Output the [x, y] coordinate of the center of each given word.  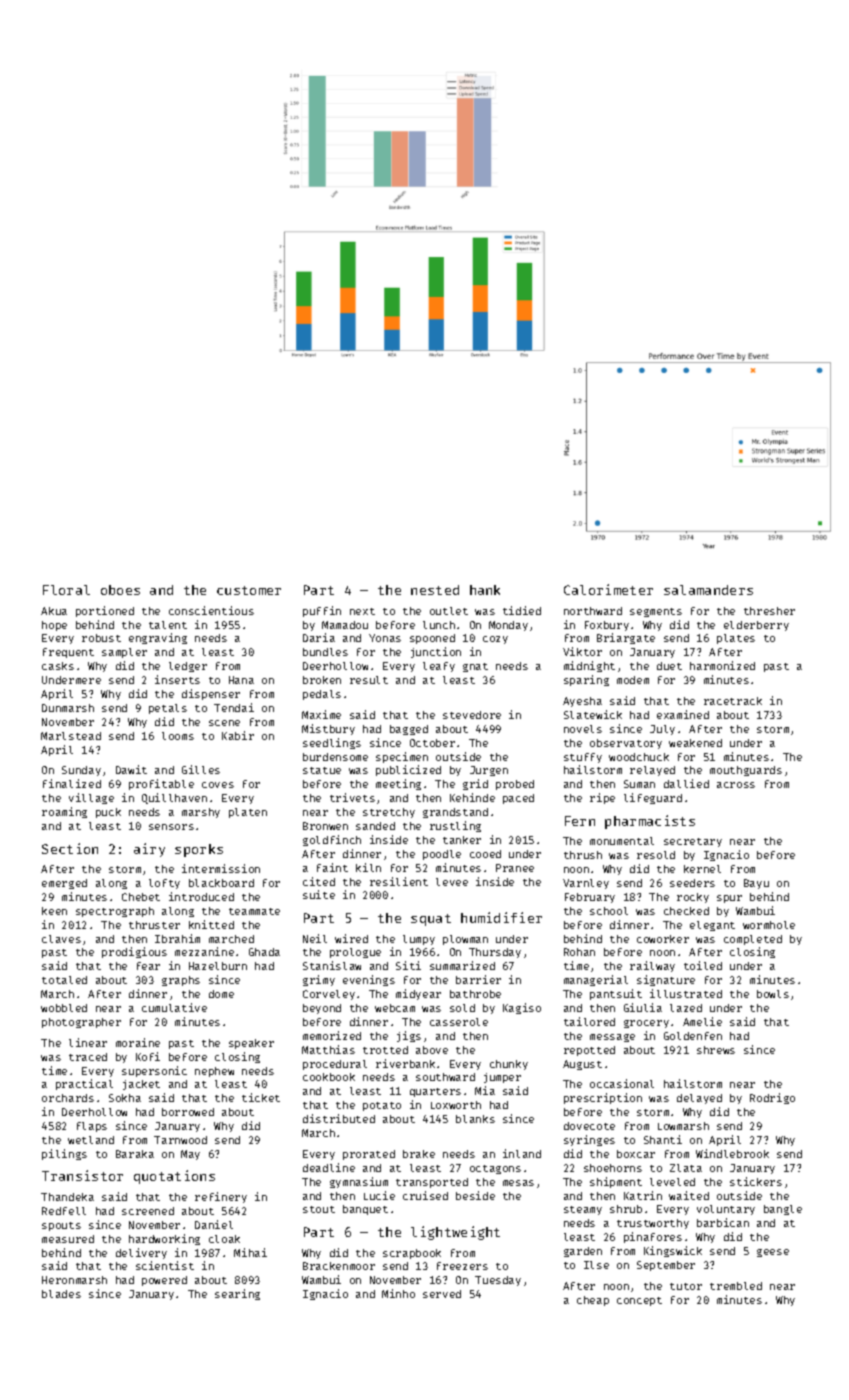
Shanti [663, 1139]
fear [148, 966]
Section [70, 848]
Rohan [579, 952]
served [442, 1294]
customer [249, 590]
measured [68, 1239]
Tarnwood [180, 1140]
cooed [485, 854]
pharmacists [650, 822]
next [362, 611]
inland [522, 1153]
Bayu [756, 884]
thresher [769, 611]
